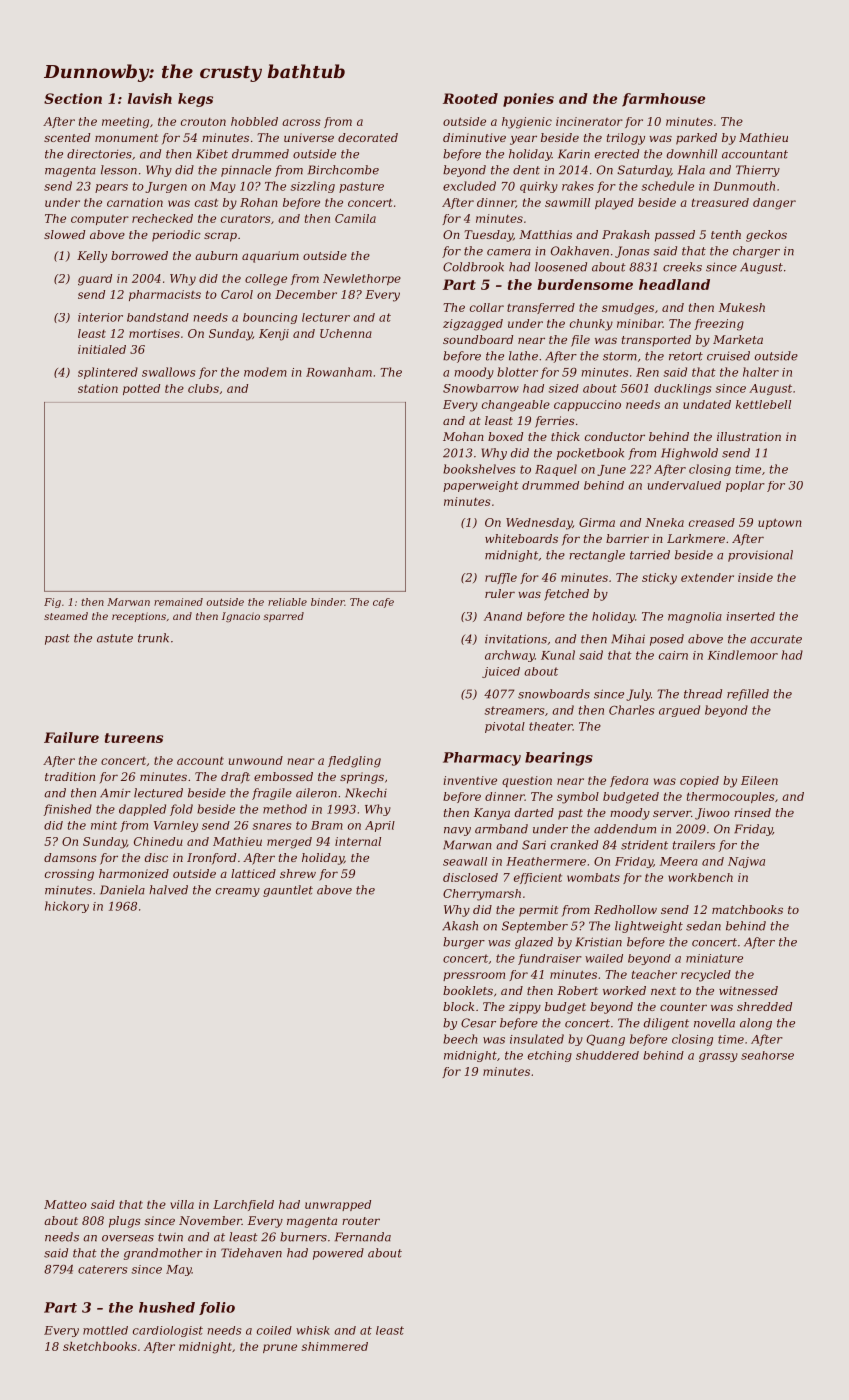 Image resolution: width=849 pixels, height=1400 pixels. What do you see at coordinates (763, 404) in the image?
I see `kettlebell` at bounding box center [763, 404].
